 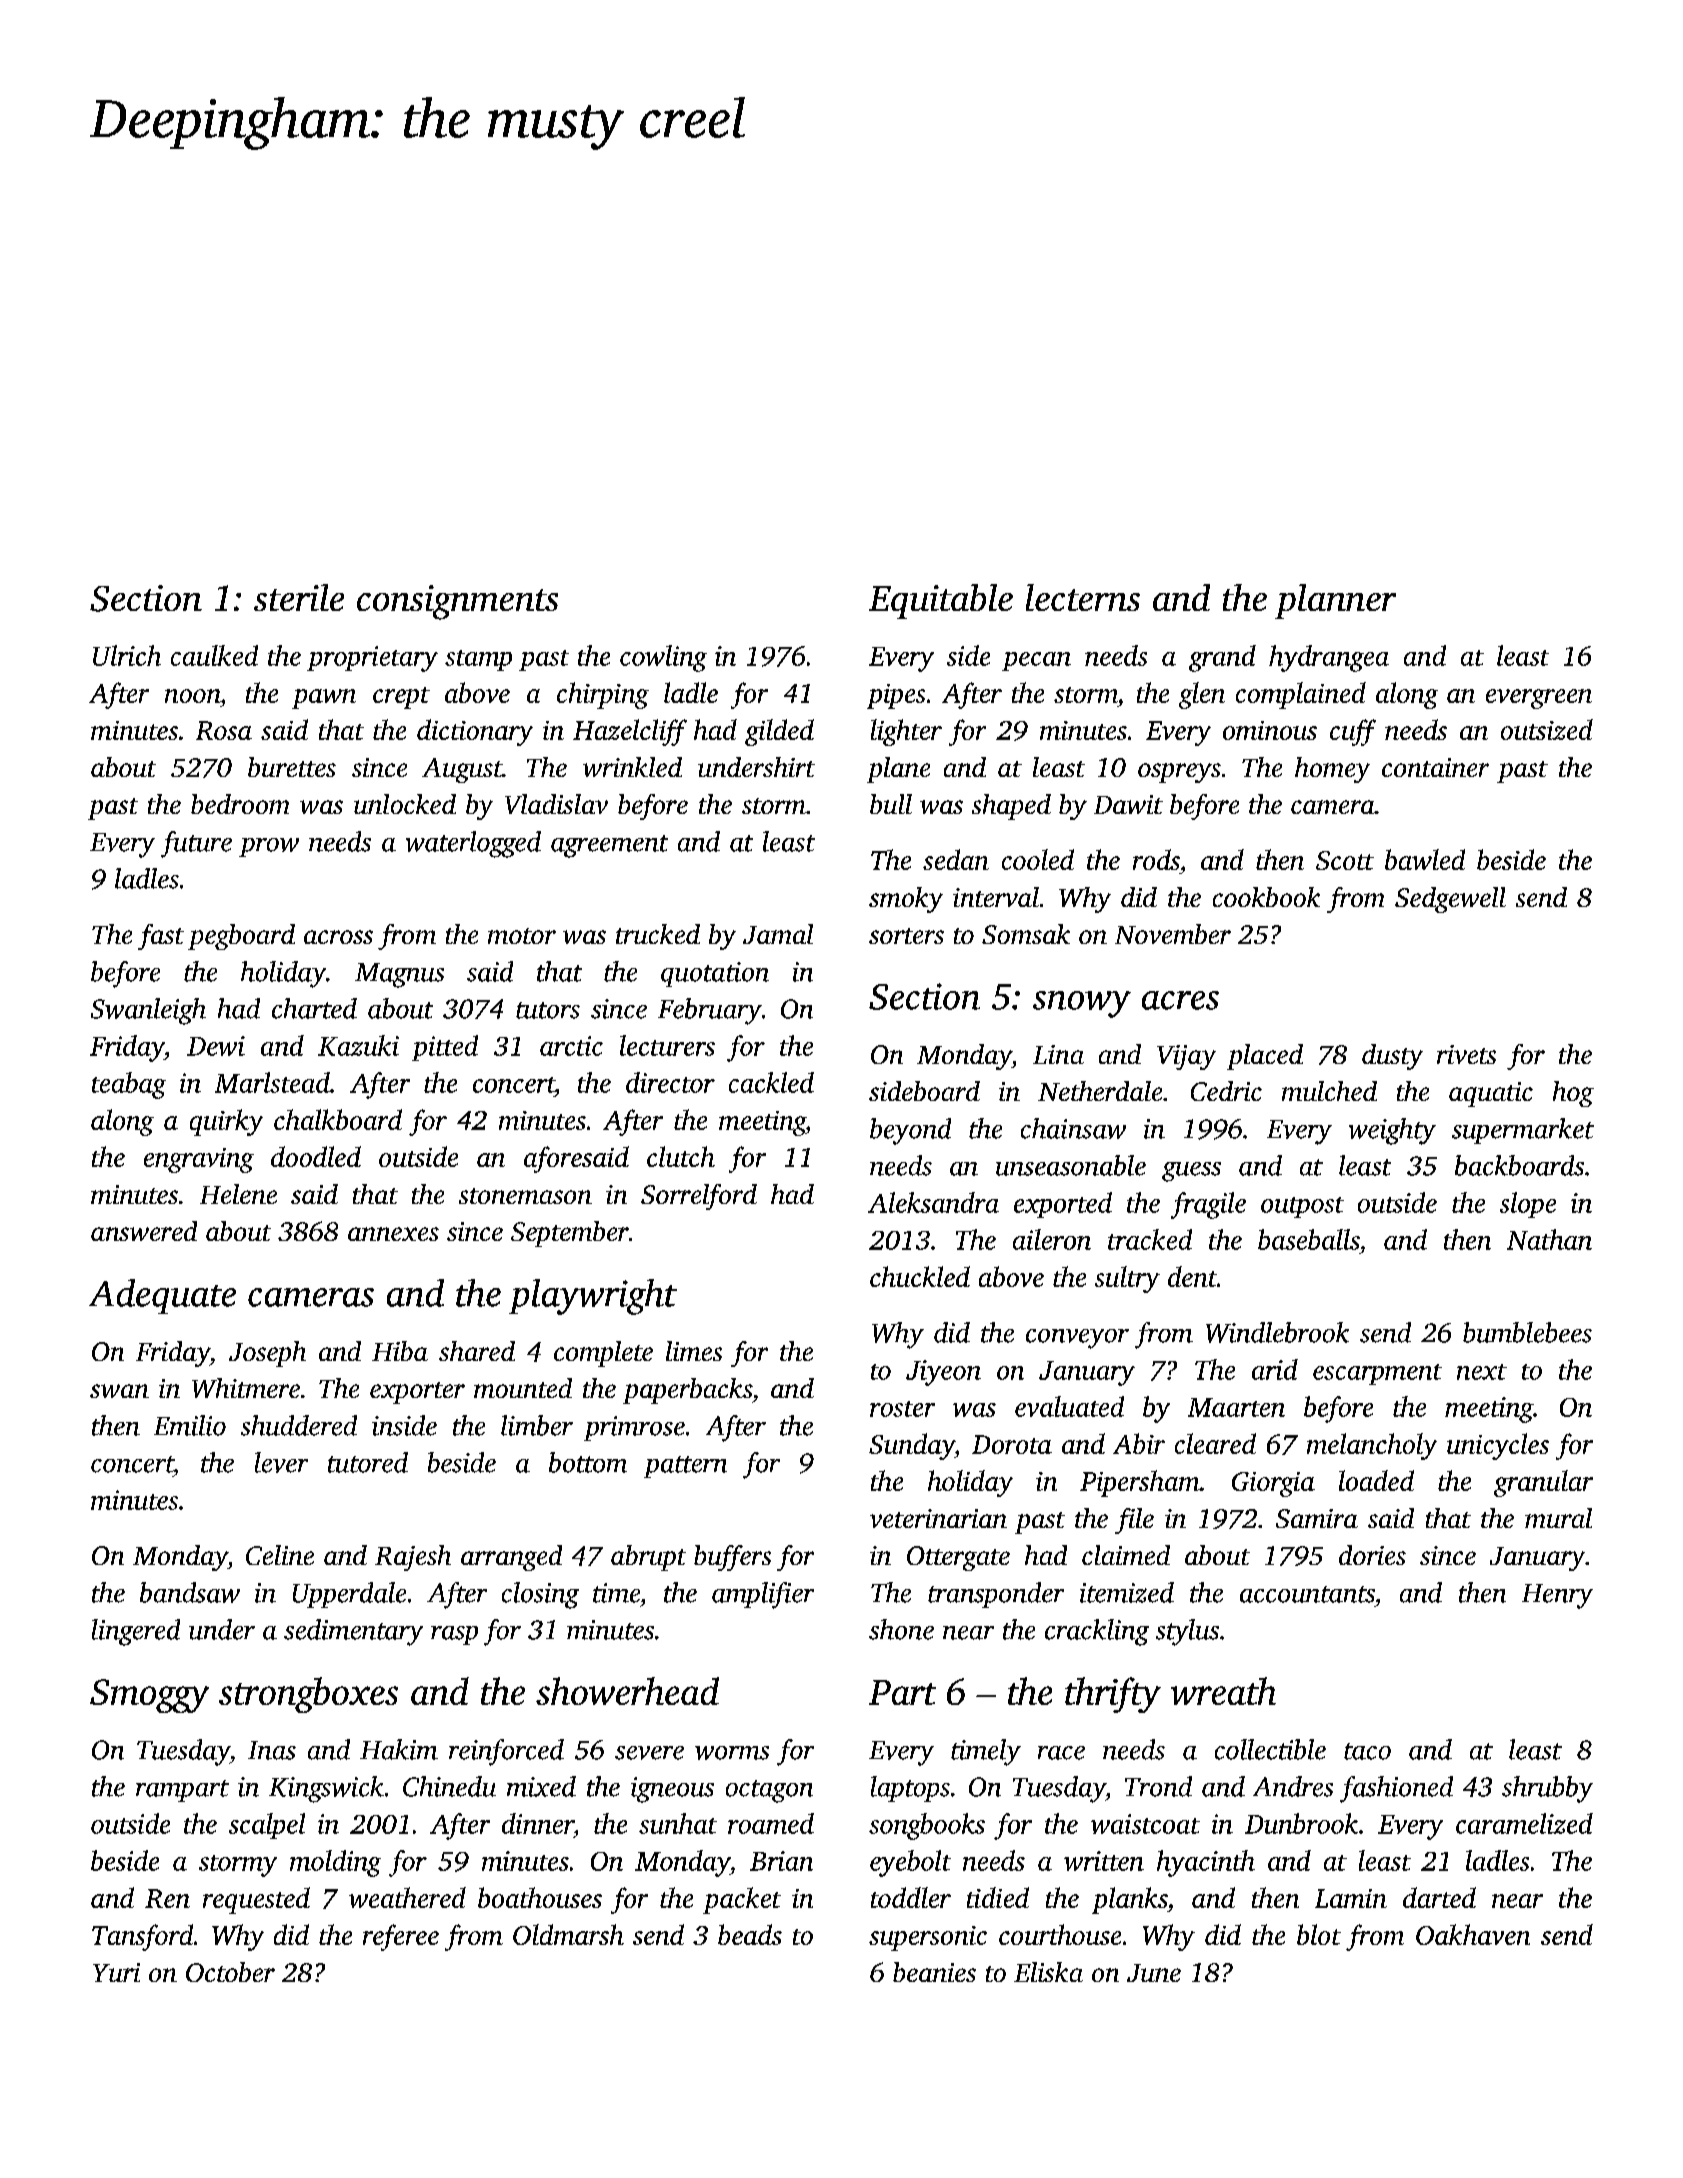 What do you see at coordinates (1026, 934) in the screenshot?
I see `Somsak` at bounding box center [1026, 934].
